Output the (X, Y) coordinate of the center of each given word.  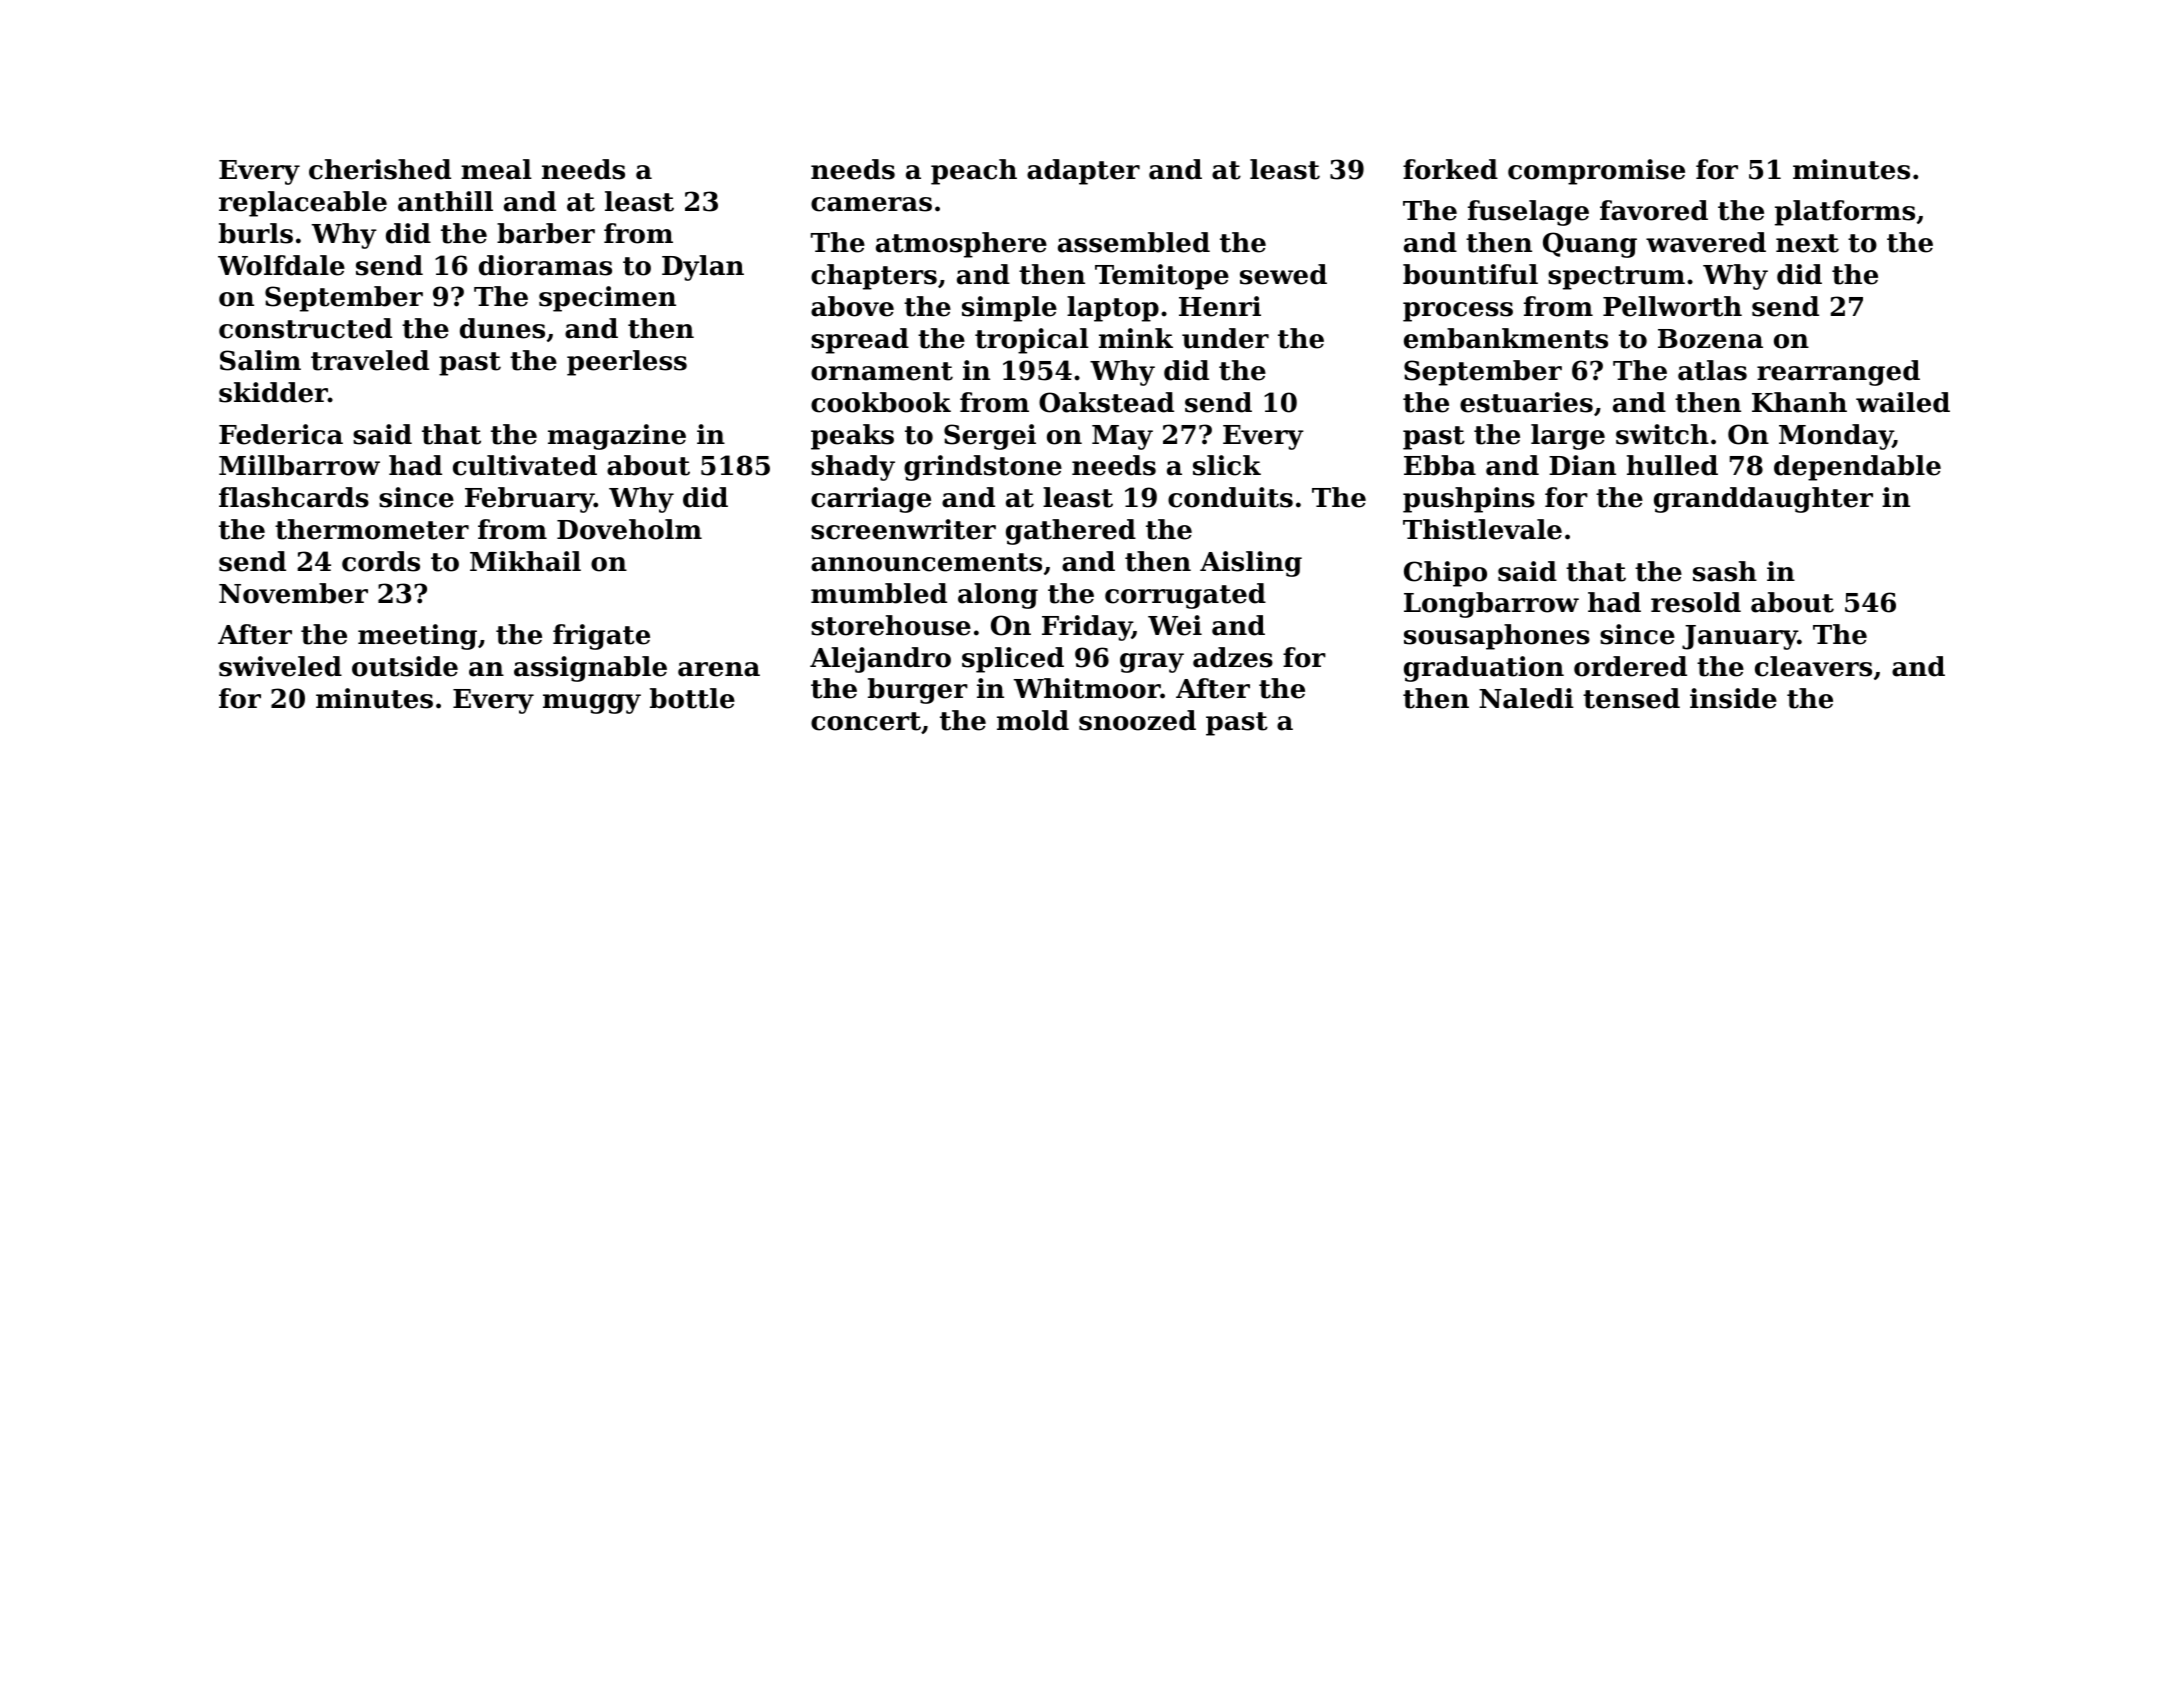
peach (974, 172)
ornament (882, 371)
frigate (601, 637)
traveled (370, 360)
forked (1450, 169)
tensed (1631, 698)
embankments (1506, 338)
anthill (445, 201)
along (998, 596)
